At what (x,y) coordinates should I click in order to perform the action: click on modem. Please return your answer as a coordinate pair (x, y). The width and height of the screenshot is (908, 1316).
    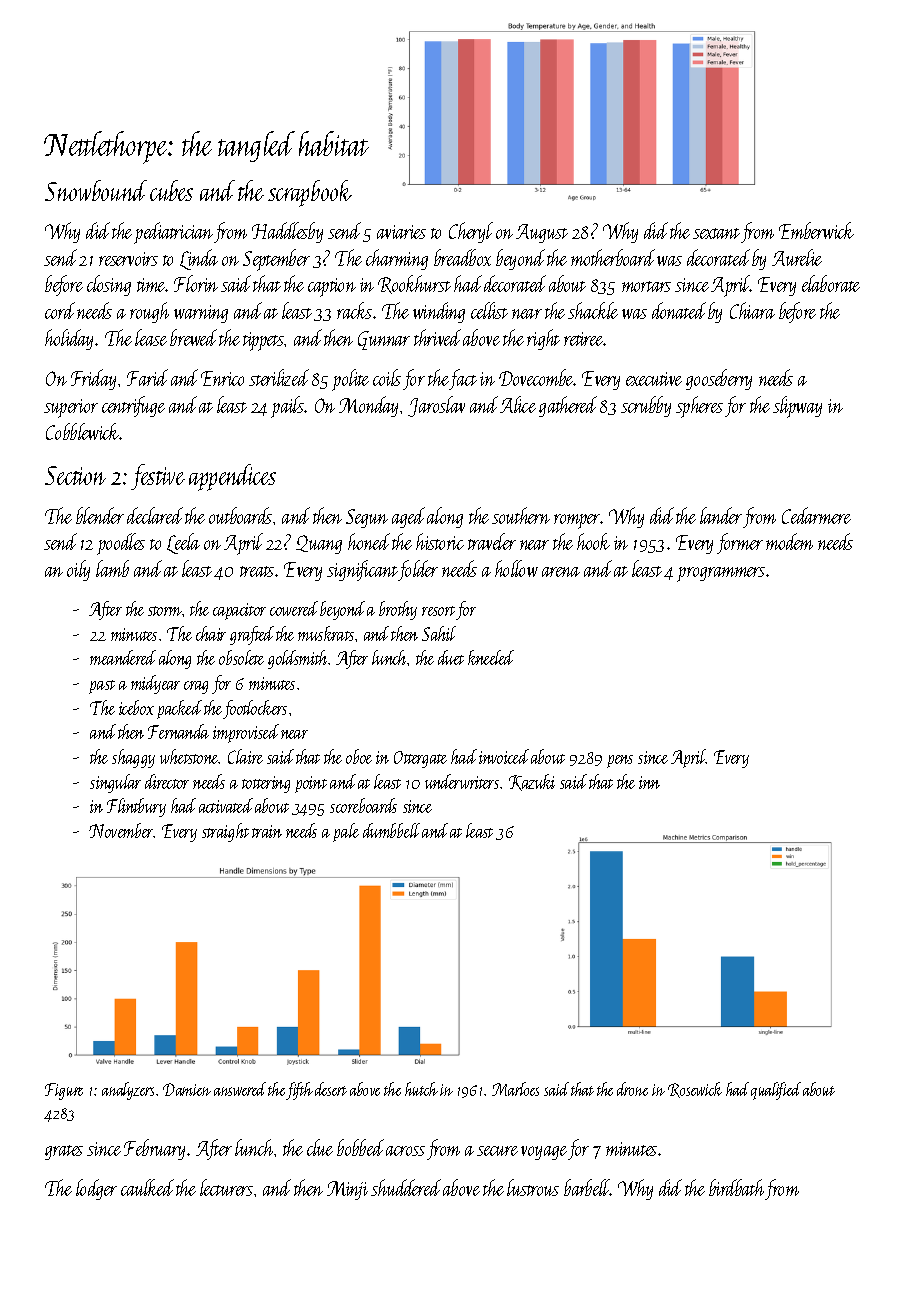
    Looking at the image, I should click on (789, 541).
